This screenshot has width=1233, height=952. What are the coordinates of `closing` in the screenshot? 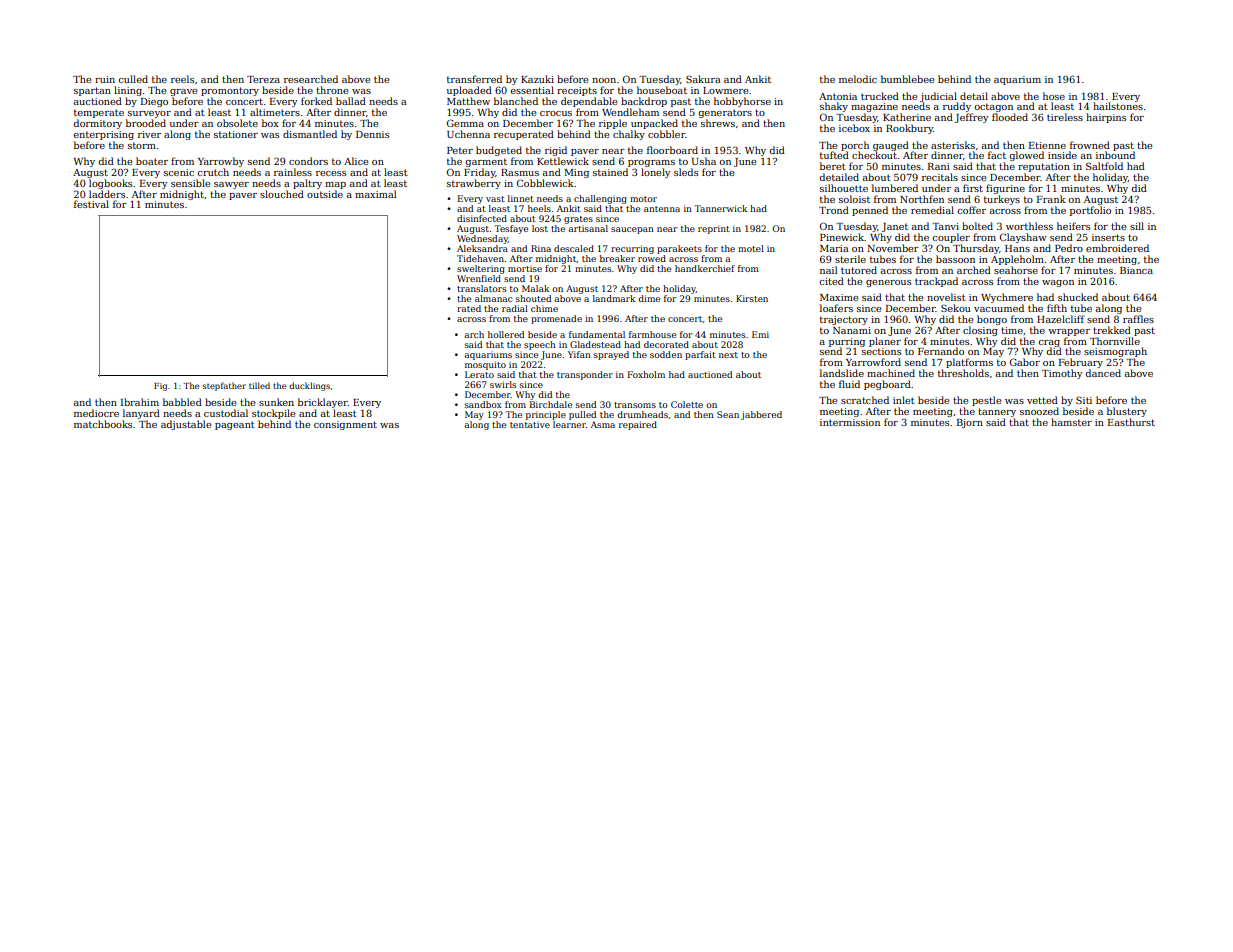 It's located at (980, 331).
